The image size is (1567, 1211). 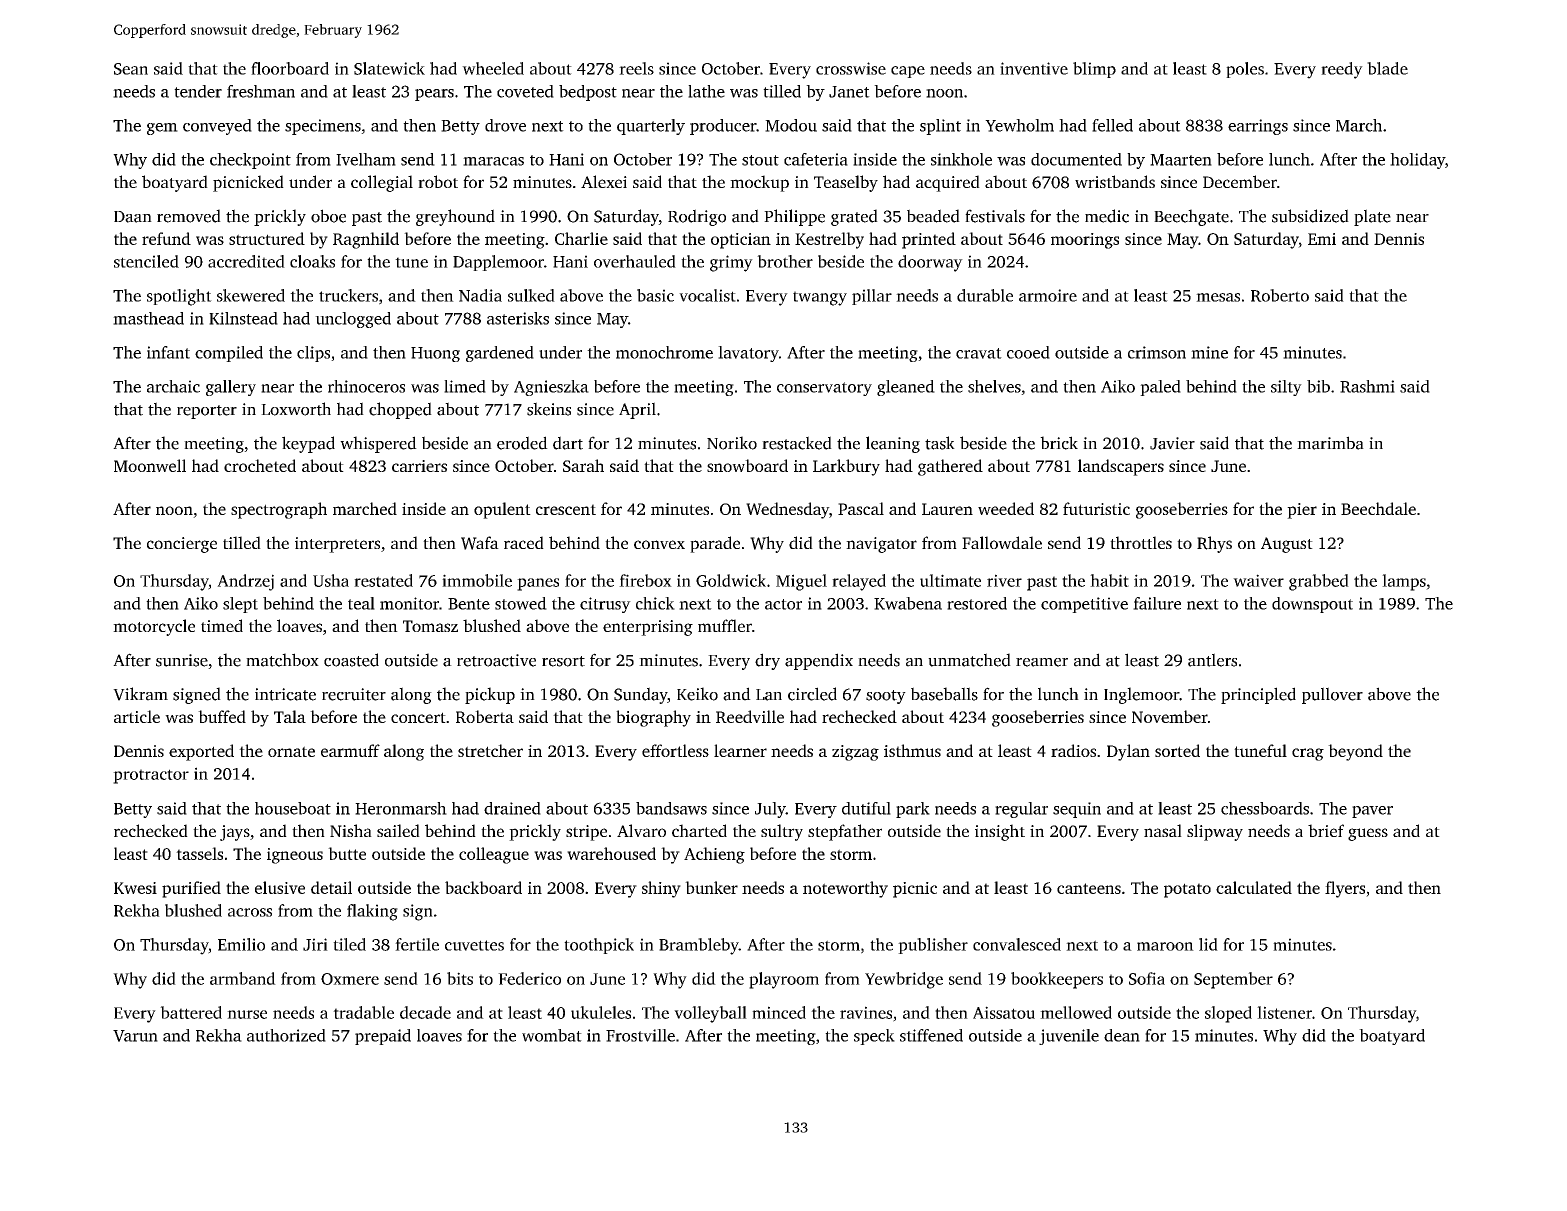 What do you see at coordinates (731, 263) in the document?
I see `grimy` at bounding box center [731, 263].
